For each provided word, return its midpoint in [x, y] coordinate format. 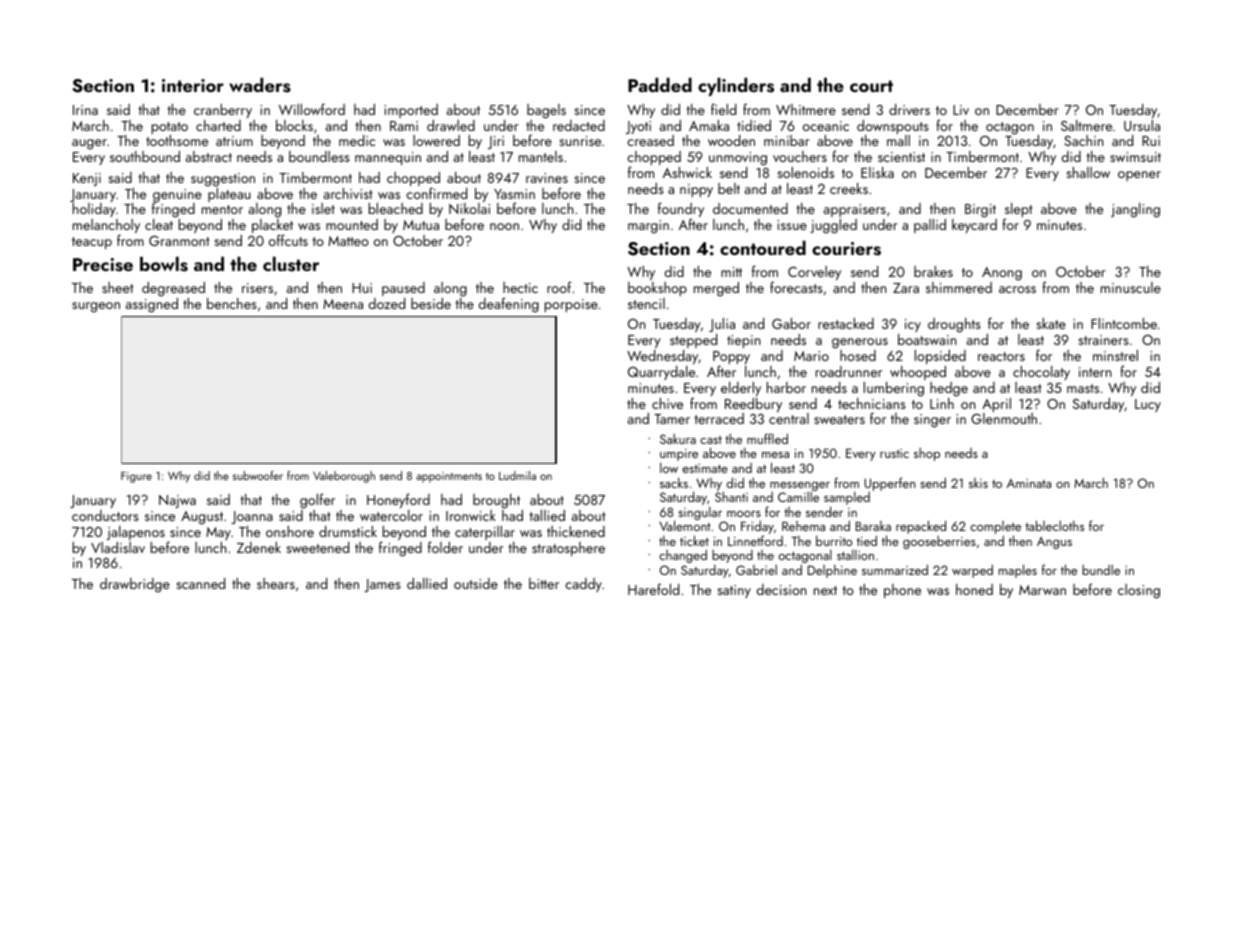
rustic [894, 453]
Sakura [678, 439]
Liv [961, 110]
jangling [1135, 210]
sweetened [317, 547]
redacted [579, 125]
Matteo [348, 241]
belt [729, 188]
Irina [85, 110]
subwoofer [258, 475]
